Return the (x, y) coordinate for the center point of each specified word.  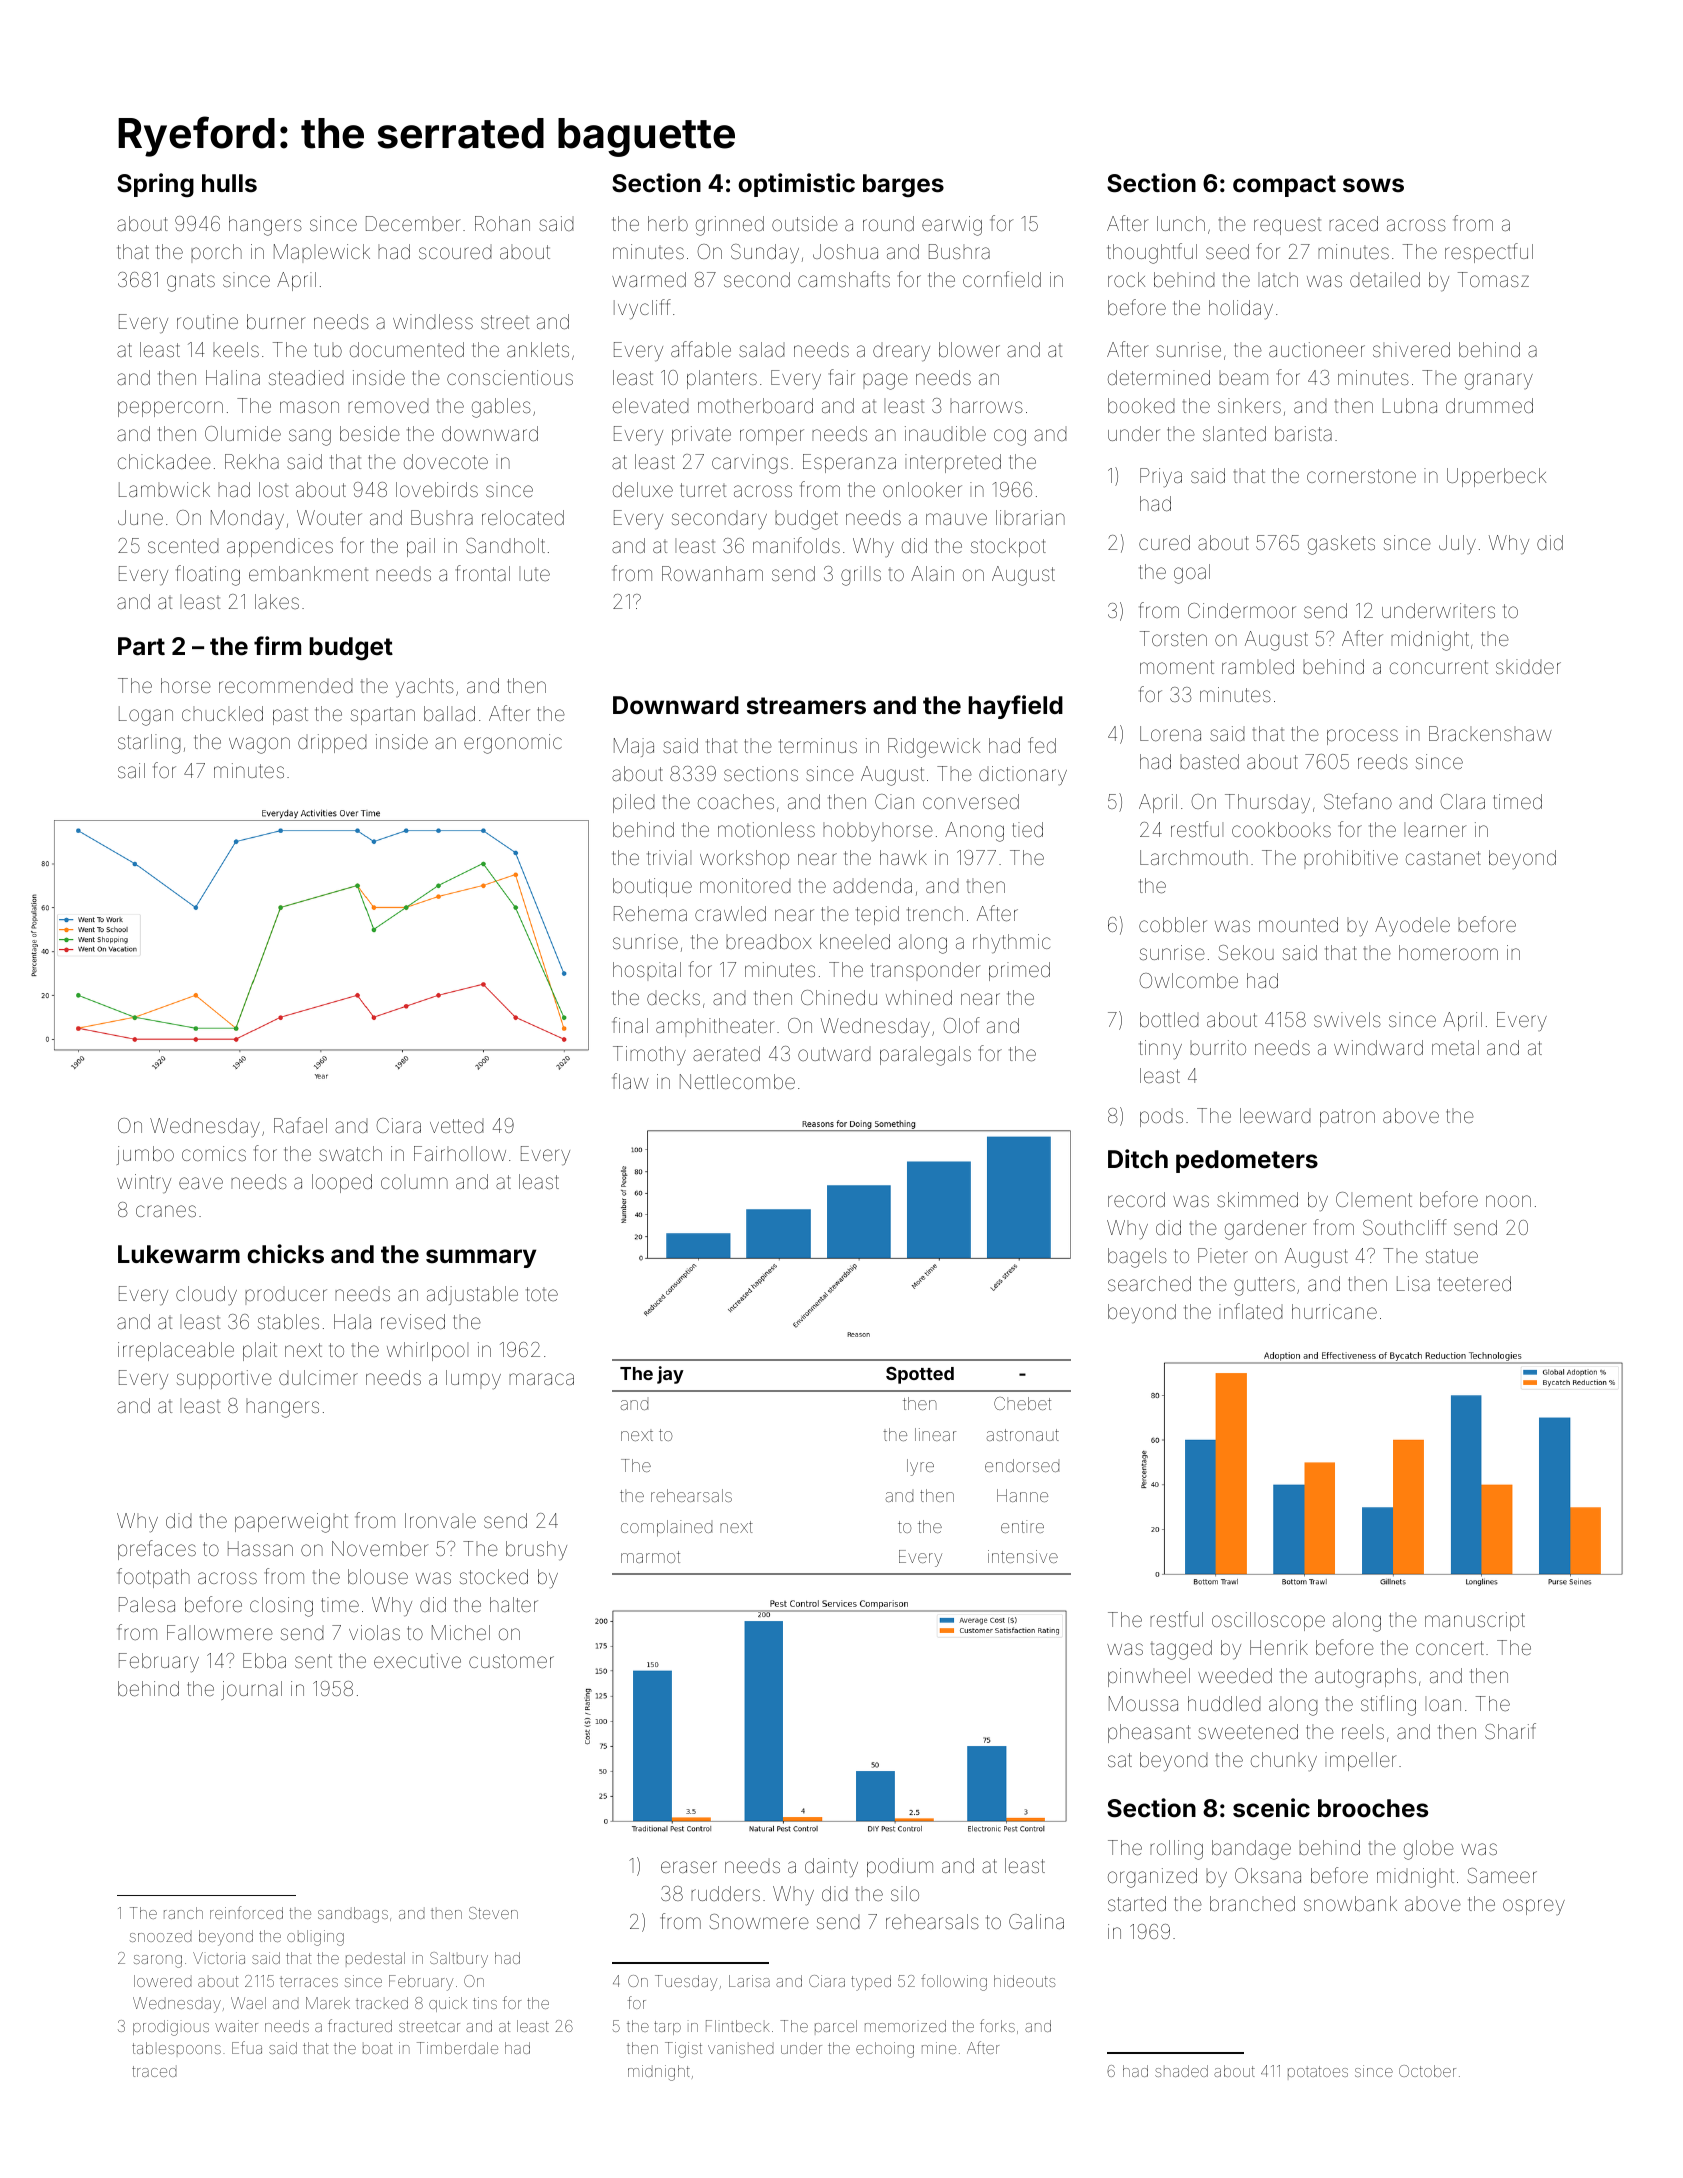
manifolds (796, 545)
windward (1378, 1047)
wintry (144, 1183)
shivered (1411, 349)
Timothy (649, 1055)
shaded (1181, 2071)
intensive (1023, 1556)
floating (208, 575)
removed (388, 407)
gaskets (1341, 545)
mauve (956, 519)
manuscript (1475, 1621)
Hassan (260, 1548)
